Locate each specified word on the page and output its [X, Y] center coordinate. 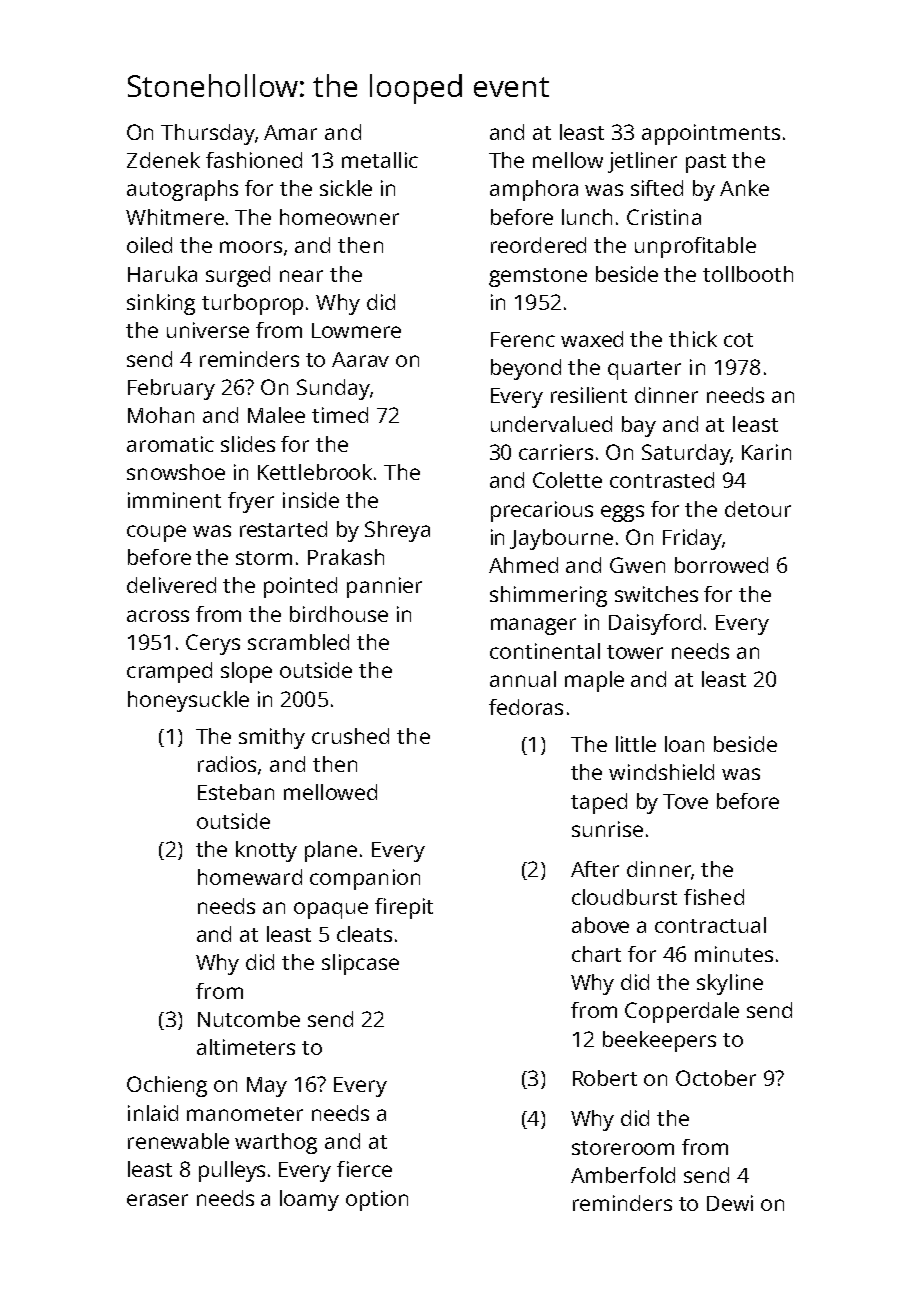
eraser [157, 1200]
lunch [587, 217]
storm [264, 558]
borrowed [721, 565]
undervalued [551, 424]
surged [238, 276]
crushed [350, 736]
